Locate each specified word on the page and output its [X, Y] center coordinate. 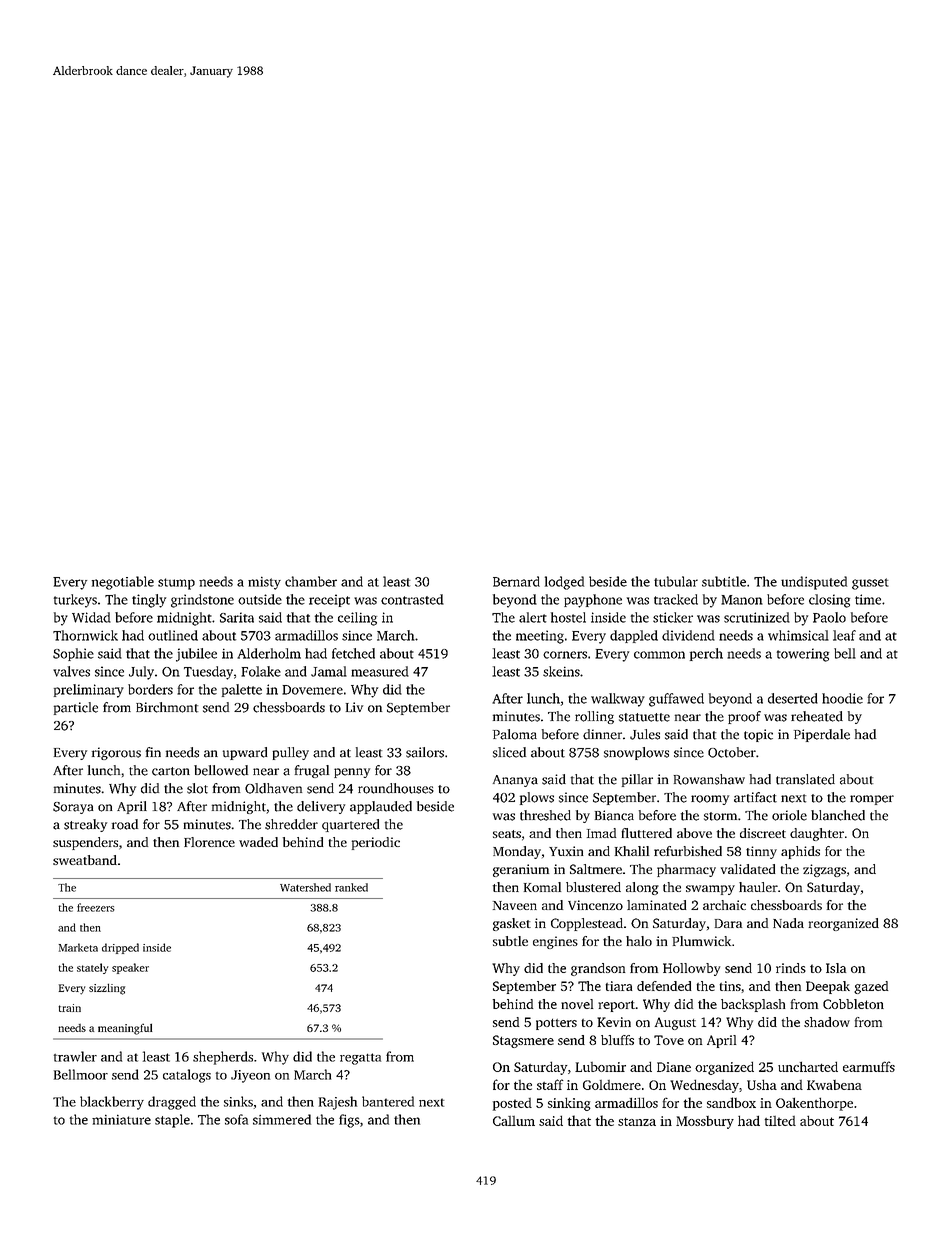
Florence [209, 842]
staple [172, 1121]
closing [829, 601]
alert [533, 617]
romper [872, 800]
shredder [291, 824]
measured [380, 671]
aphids [800, 852]
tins [730, 986]
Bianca [614, 815]
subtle [510, 941]
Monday [517, 852]
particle [76, 708]
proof [744, 717]
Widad [91, 617]
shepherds [223, 1058]
